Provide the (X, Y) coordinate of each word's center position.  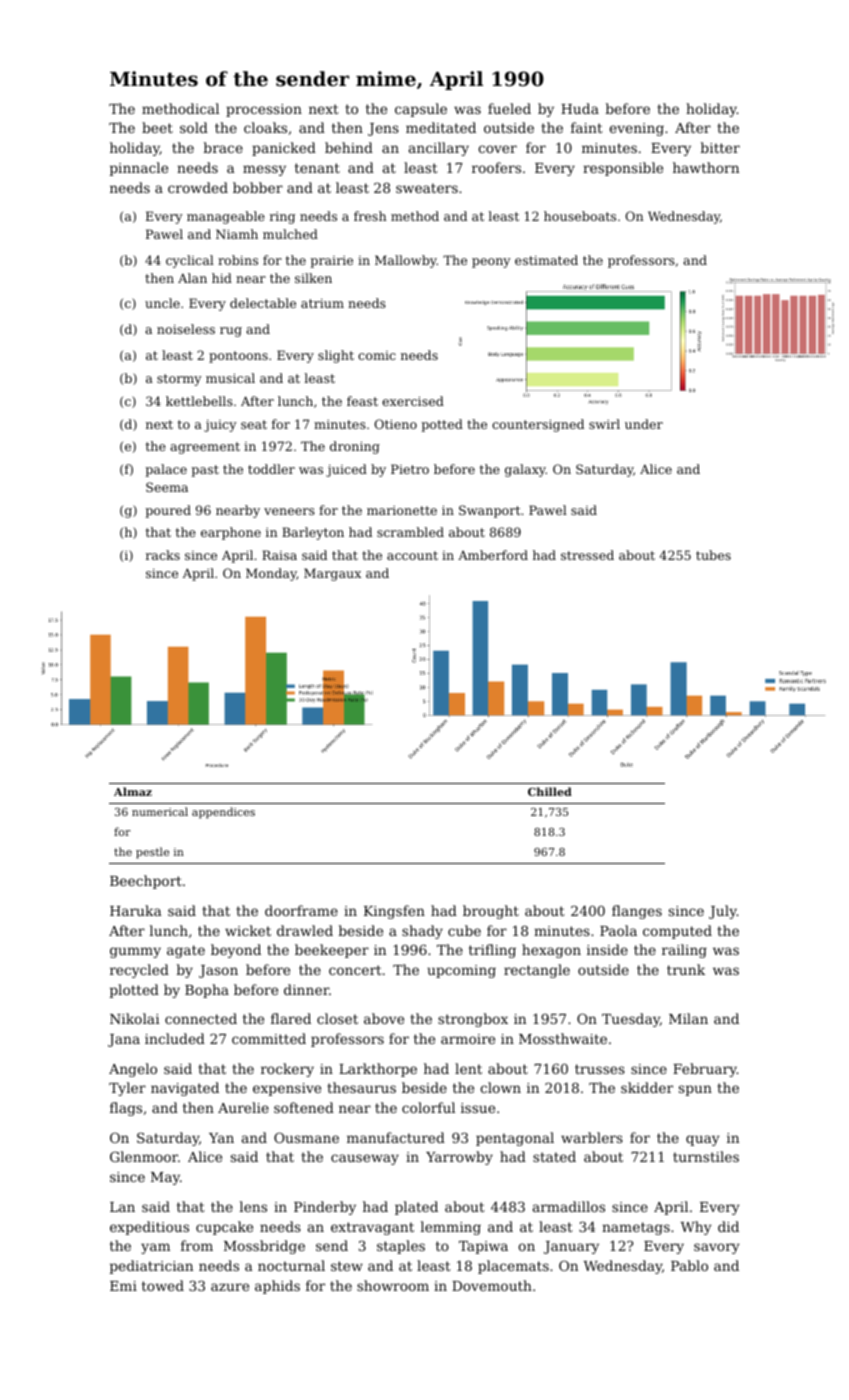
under (644, 424)
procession (264, 110)
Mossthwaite (563, 1038)
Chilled (550, 791)
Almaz (133, 791)
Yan (221, 1138)
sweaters (427, 188)
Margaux (332, 574)
